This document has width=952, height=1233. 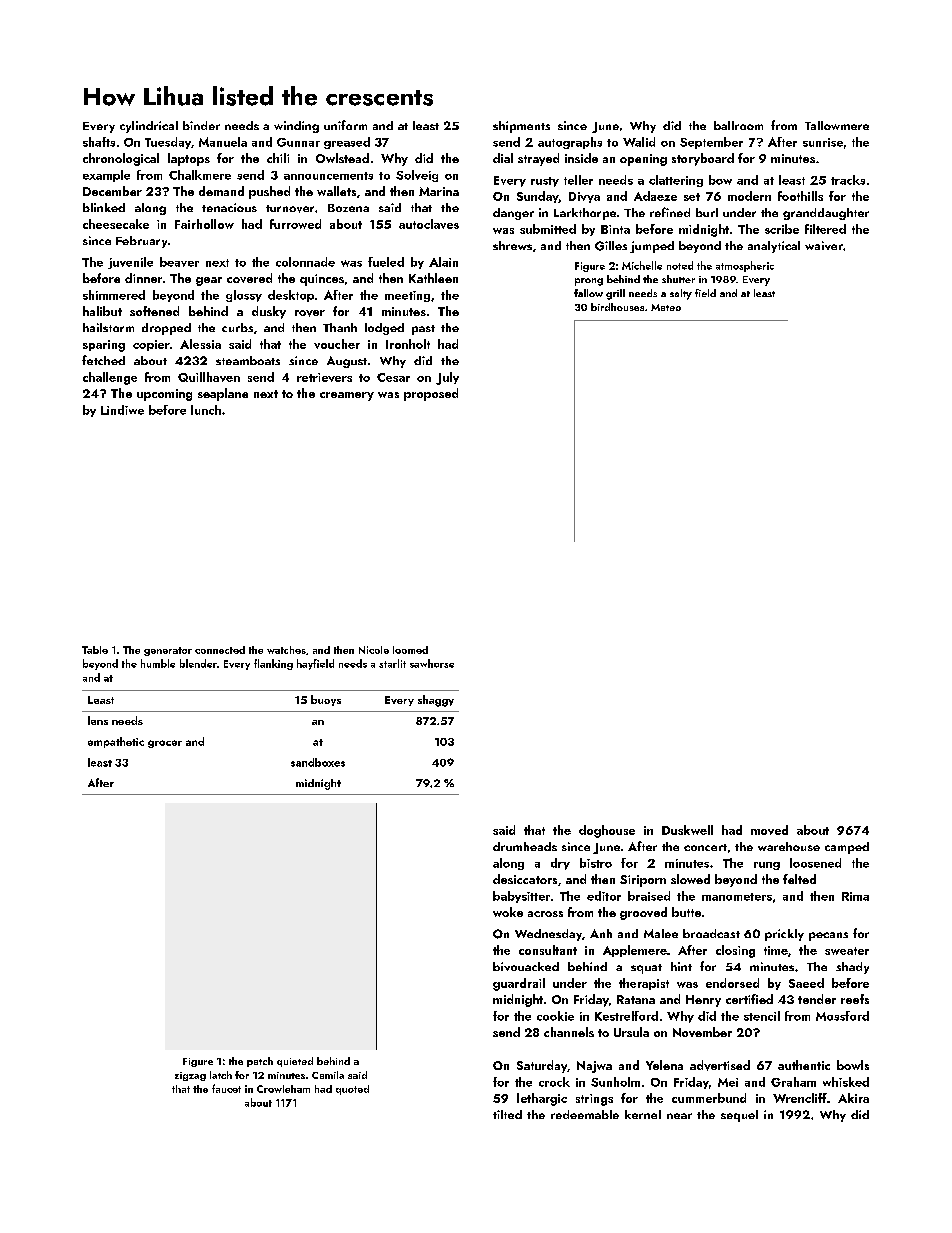 What do you see at coordinates (226, 1088) in the document?
I see `faucet` at bounding box center [226, 1088].
